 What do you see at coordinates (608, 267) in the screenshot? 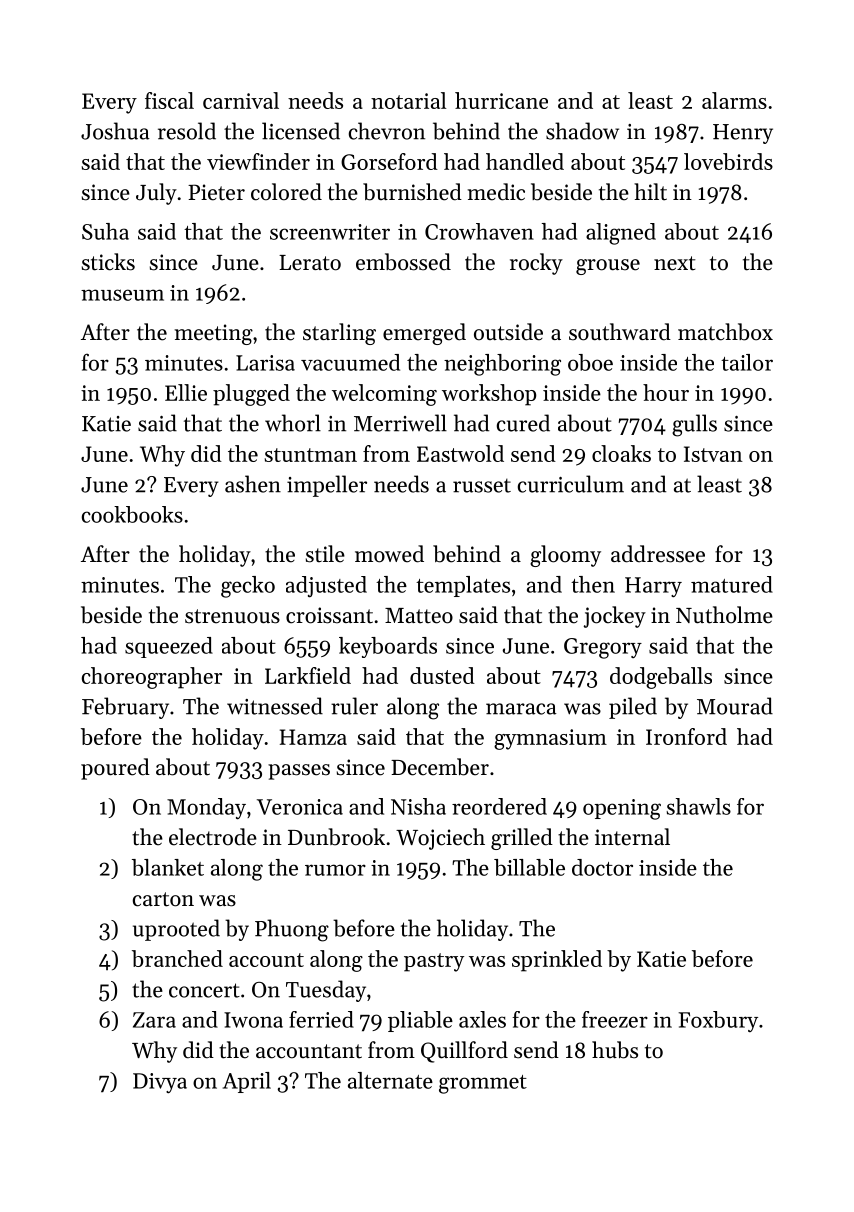
I see `grouse` at bounding box center [608, 267].
